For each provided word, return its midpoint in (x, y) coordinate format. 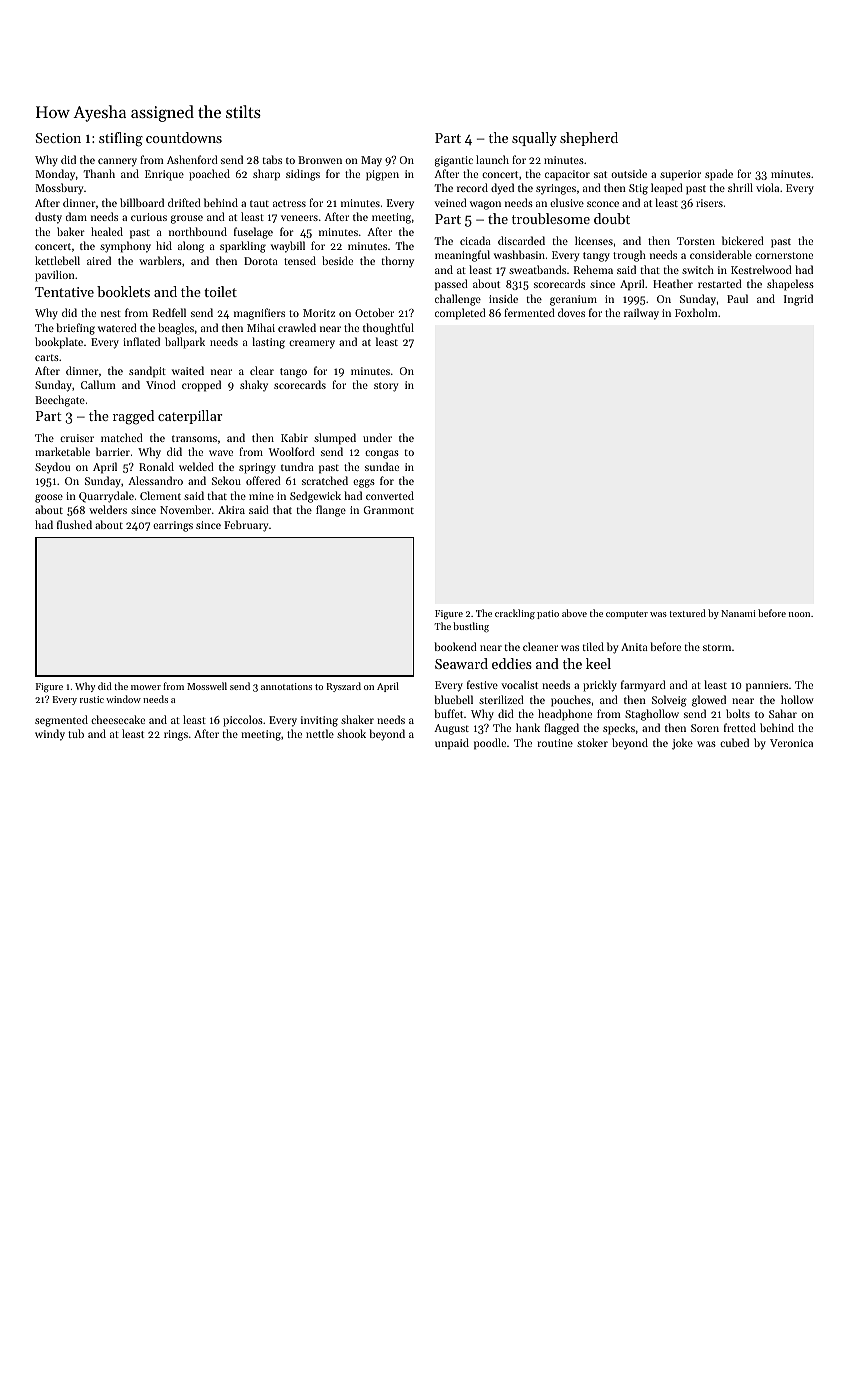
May (371, 161)
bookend (456, 646)
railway (641, 314)
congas (382, 454)
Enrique (164, 175)
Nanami (738, 613)
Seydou (52, 468)
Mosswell (207, 686)
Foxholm (696, 312)
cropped (201, 386)
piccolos (243, 721)
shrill (740, 187)
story (386, 387)
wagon (485, 205)
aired (99, 260)
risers (709, 203)
